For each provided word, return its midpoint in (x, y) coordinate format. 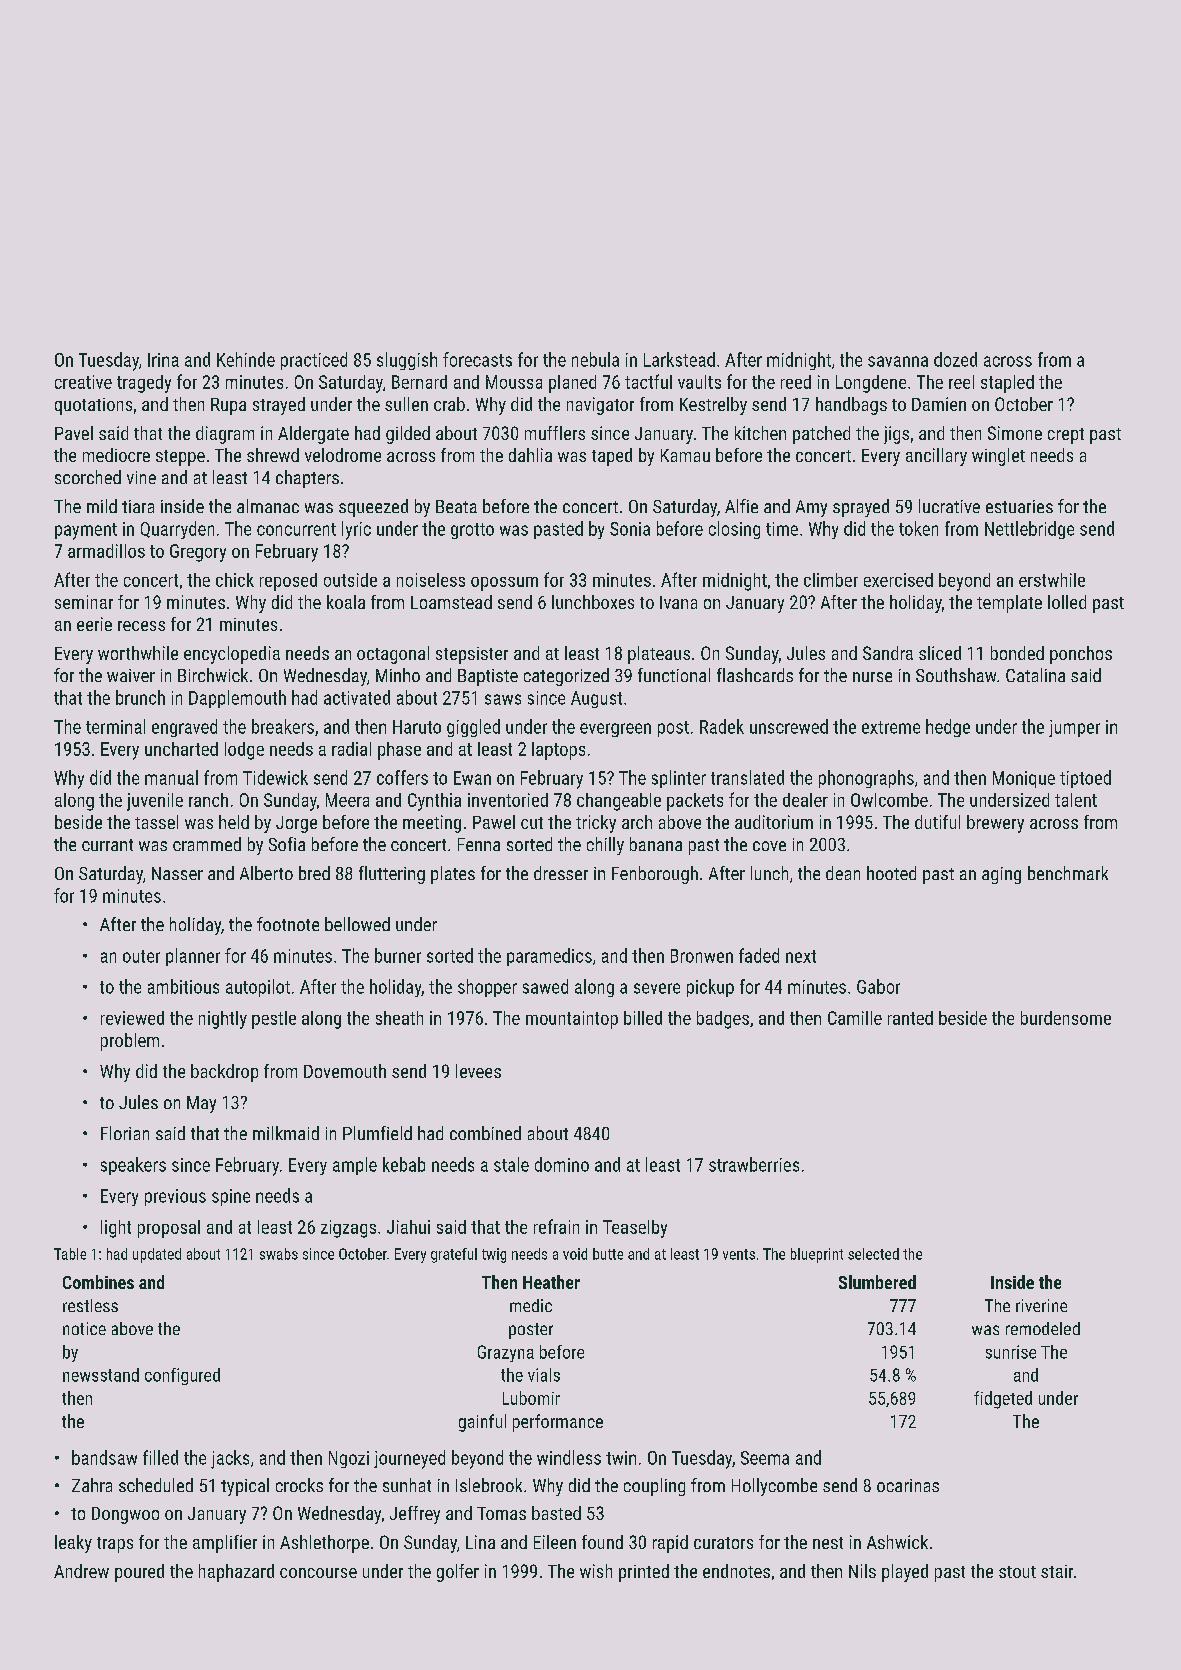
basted (556, 1513)
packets (695, 802)
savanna (898, 361)
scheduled (156, 1485)
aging (1001, 875)
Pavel (74, 433)
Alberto (266, 873)
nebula (595, 359)
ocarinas (908, 1485)
